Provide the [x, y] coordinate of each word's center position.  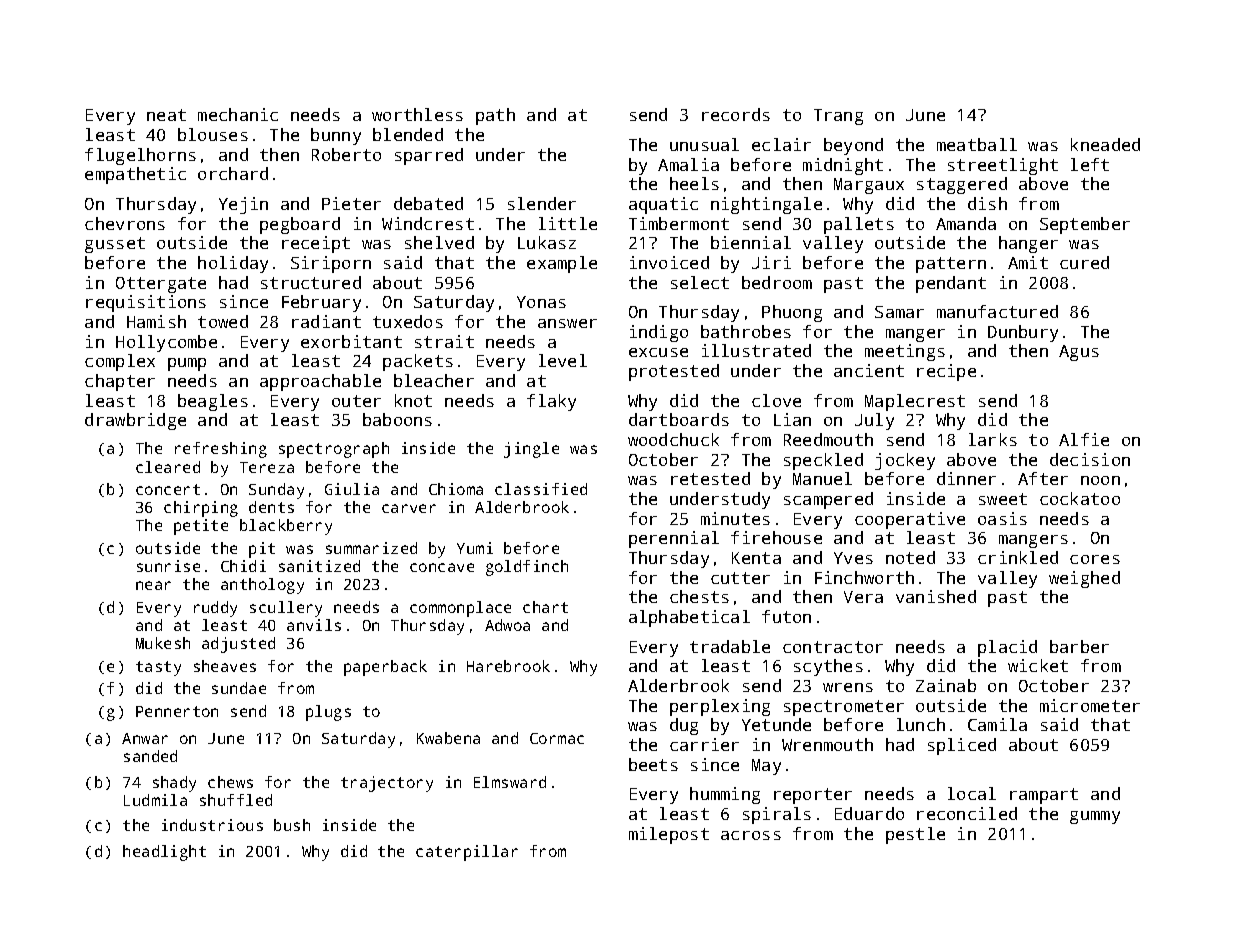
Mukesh [163, 643]
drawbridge [135, 421]
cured [1084, 262]
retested [710, 478]
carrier [704, 744]
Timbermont [679, 223]
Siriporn [331, 264]
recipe [946, 372]
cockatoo [1080, 498]
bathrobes [746, 331]
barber [1079, 646]
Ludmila [155, 800]
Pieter [351, 203]
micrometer [1090, 705]
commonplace [460, 609]
